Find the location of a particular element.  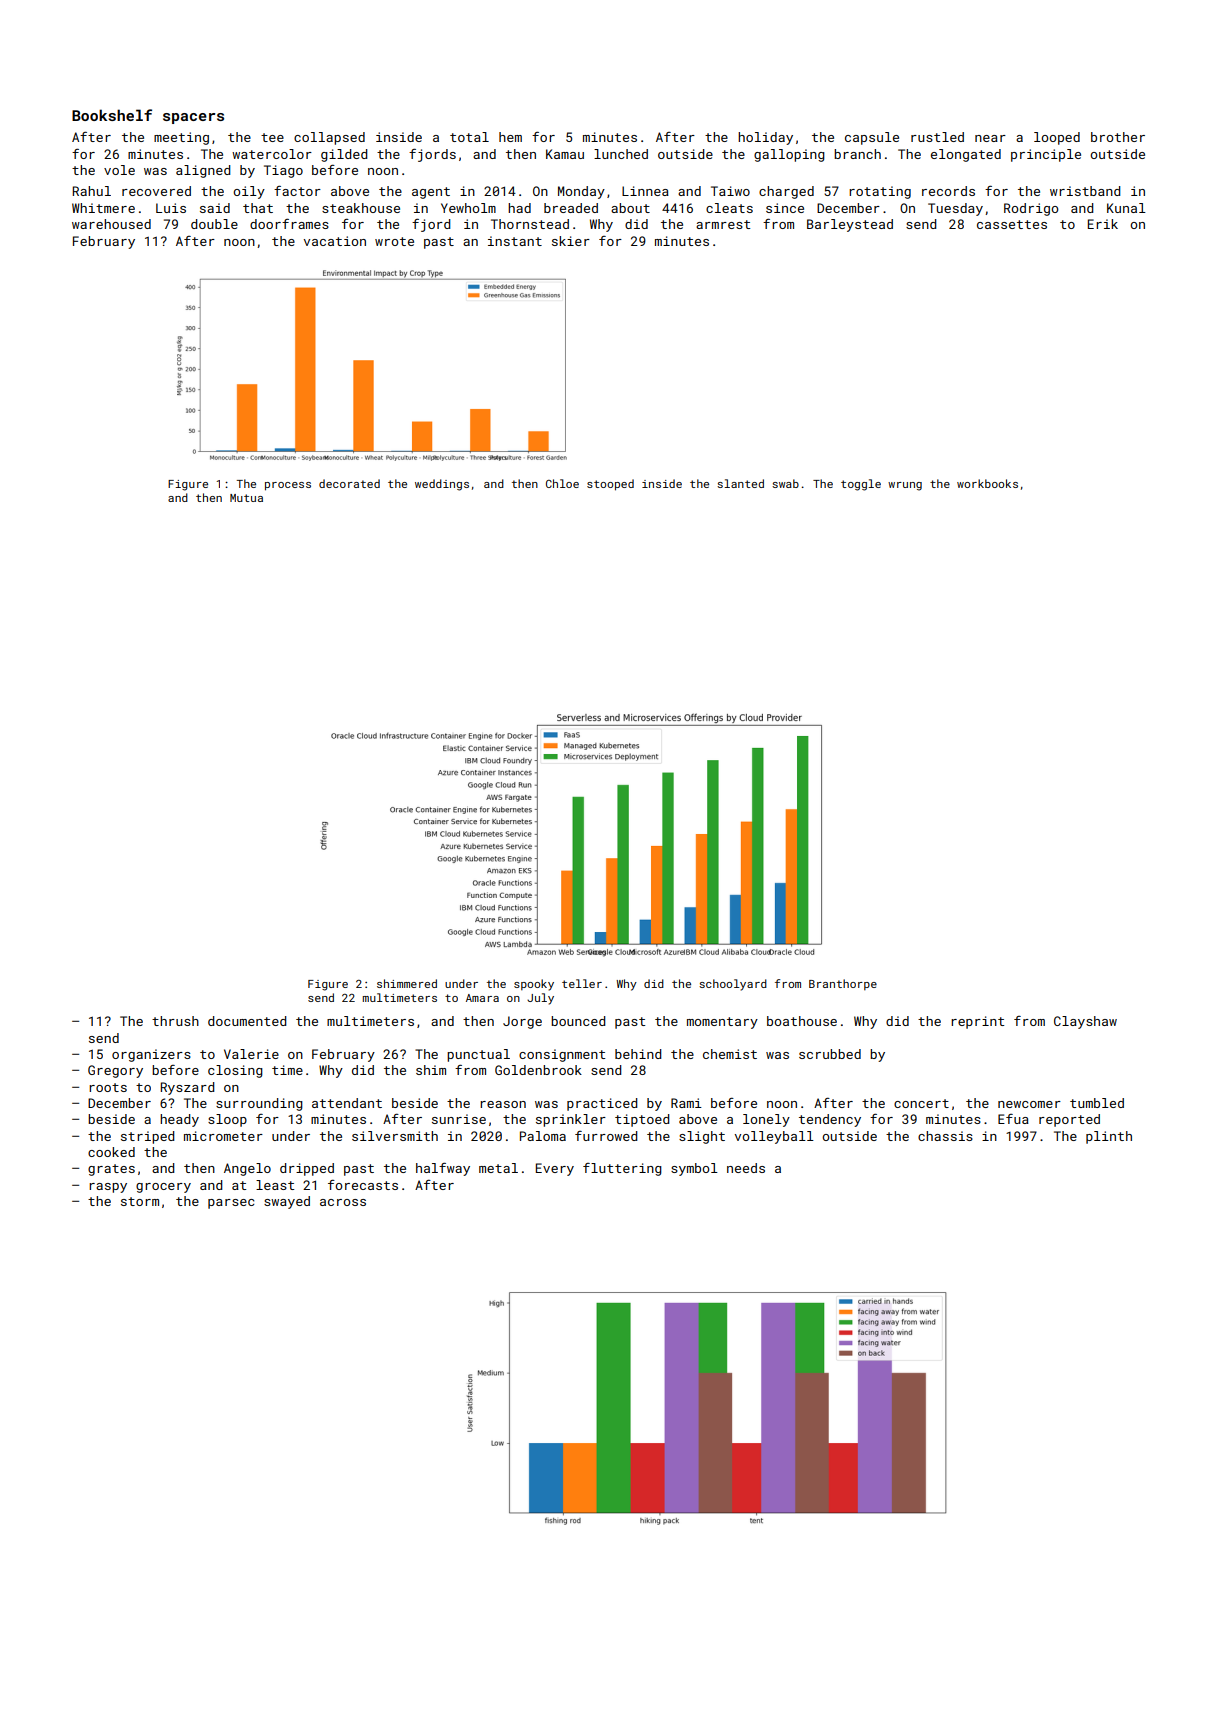

lunched is located at coordinates (621, 154).
